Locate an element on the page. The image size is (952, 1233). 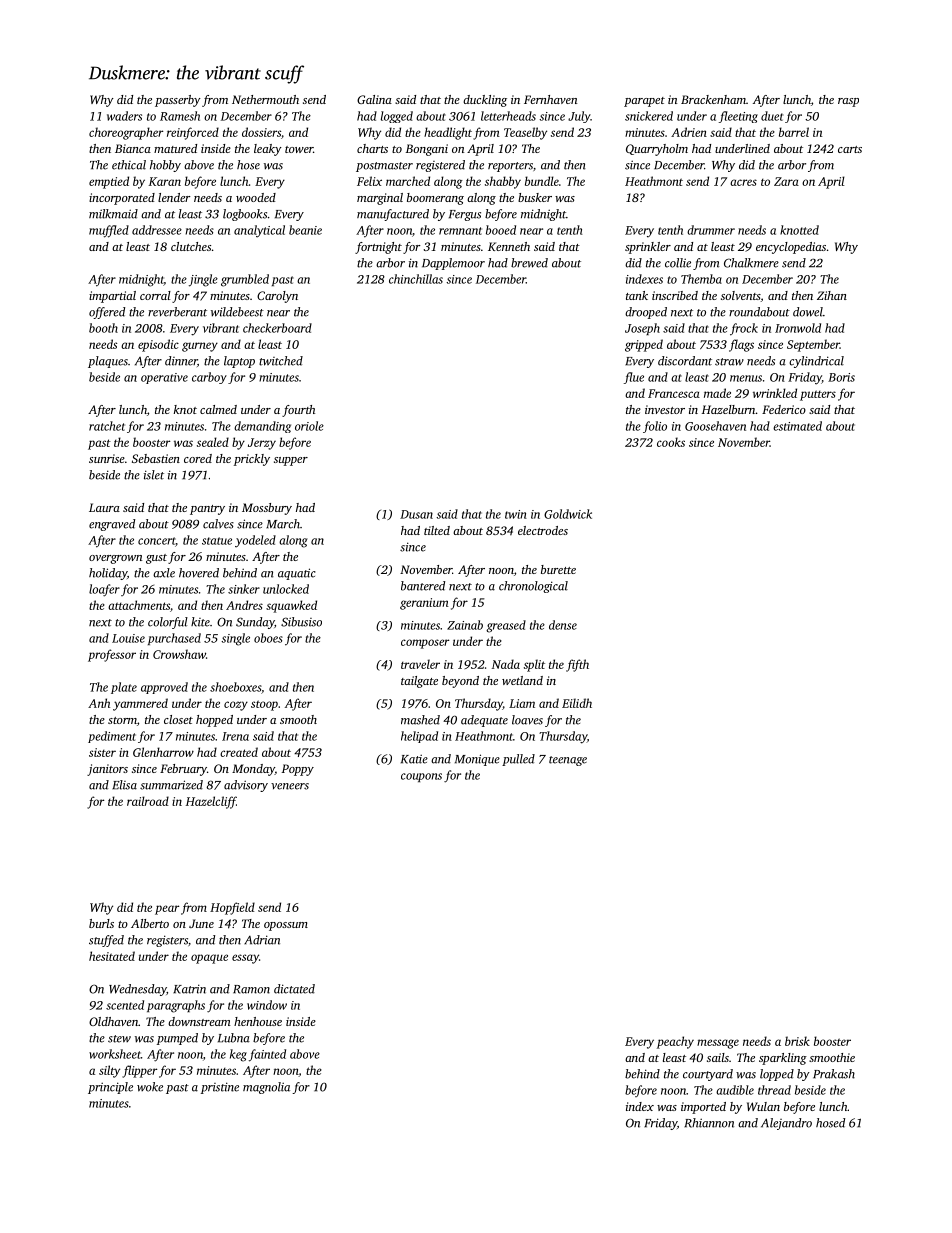
tank is located at coordinates (637, 295).
